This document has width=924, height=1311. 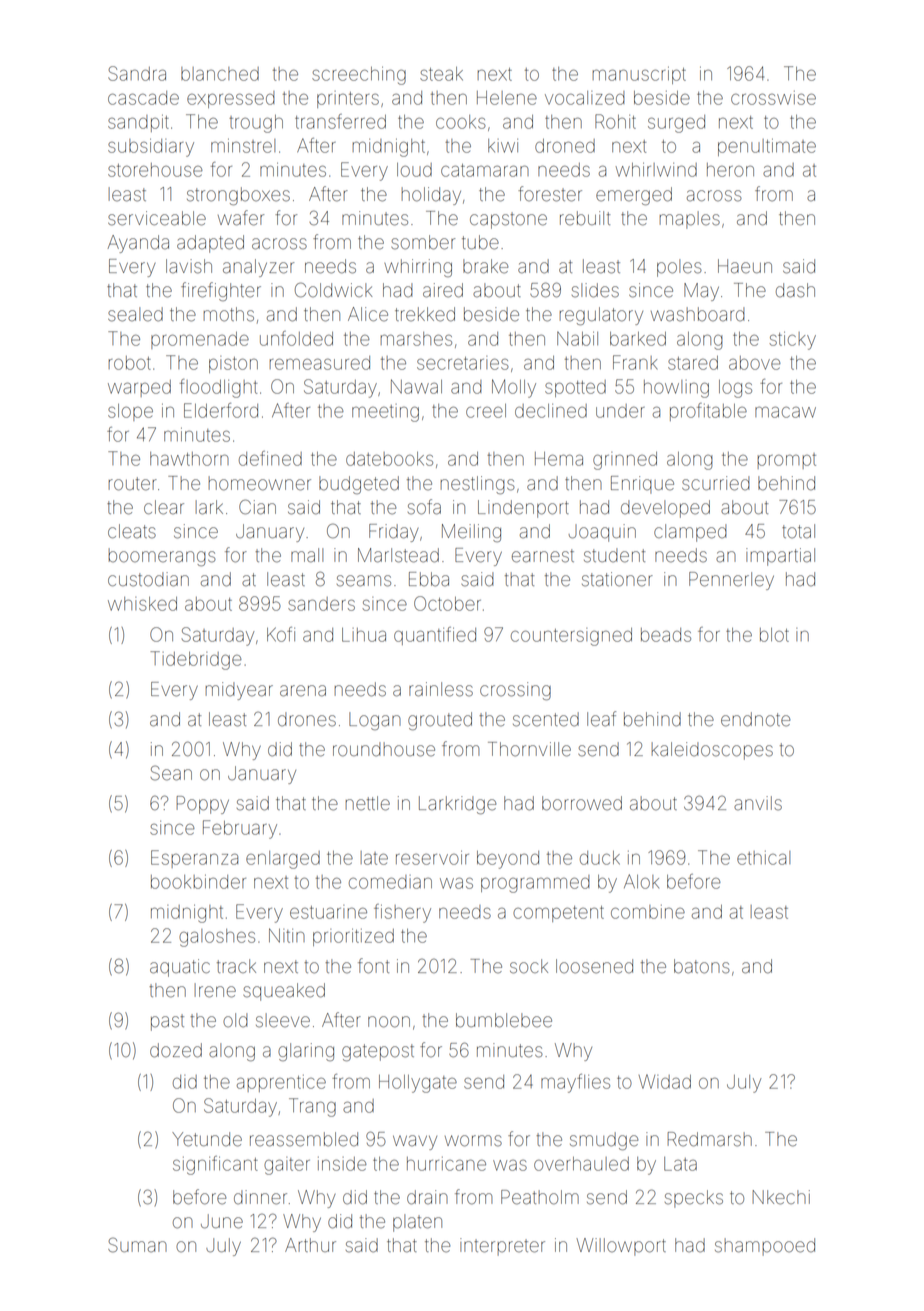 I want to click on aquatic, so click(x=180, y=968).
